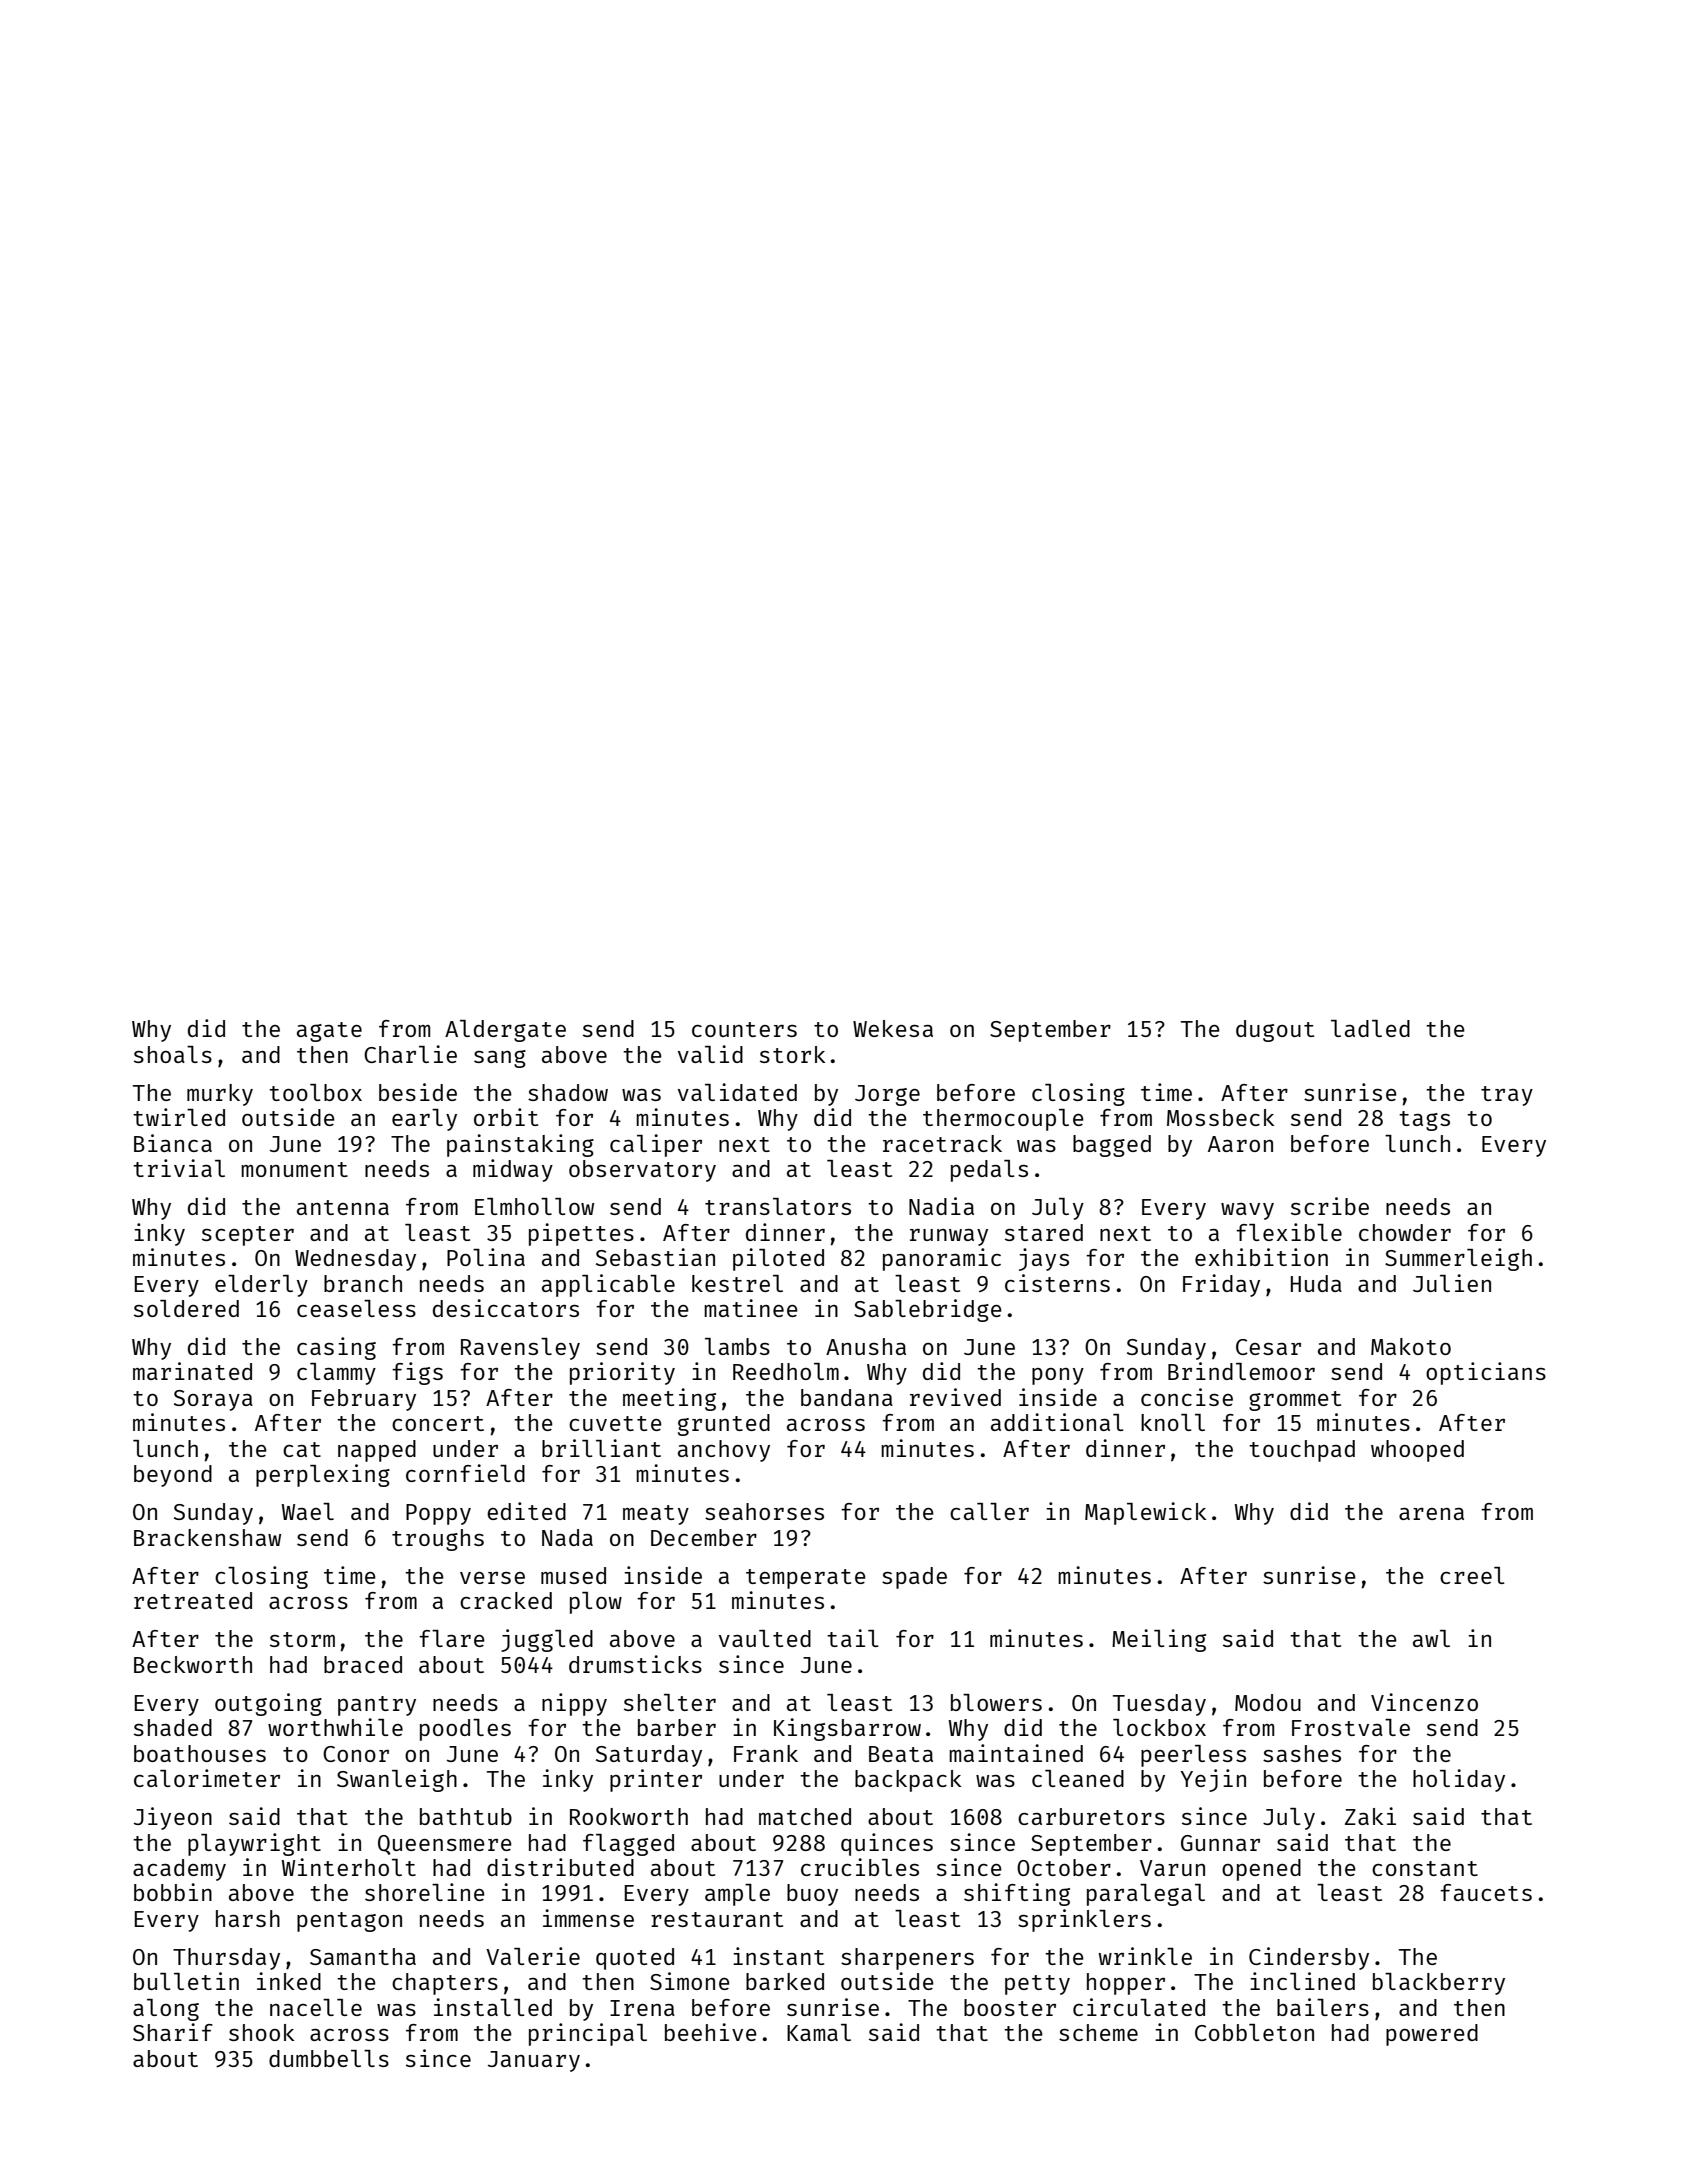 The width and height of the document is (1683, 2178). What do you see at coordinates (996, 1702) in the document?
I see `blowers` at bounding box center [996, 1702].
